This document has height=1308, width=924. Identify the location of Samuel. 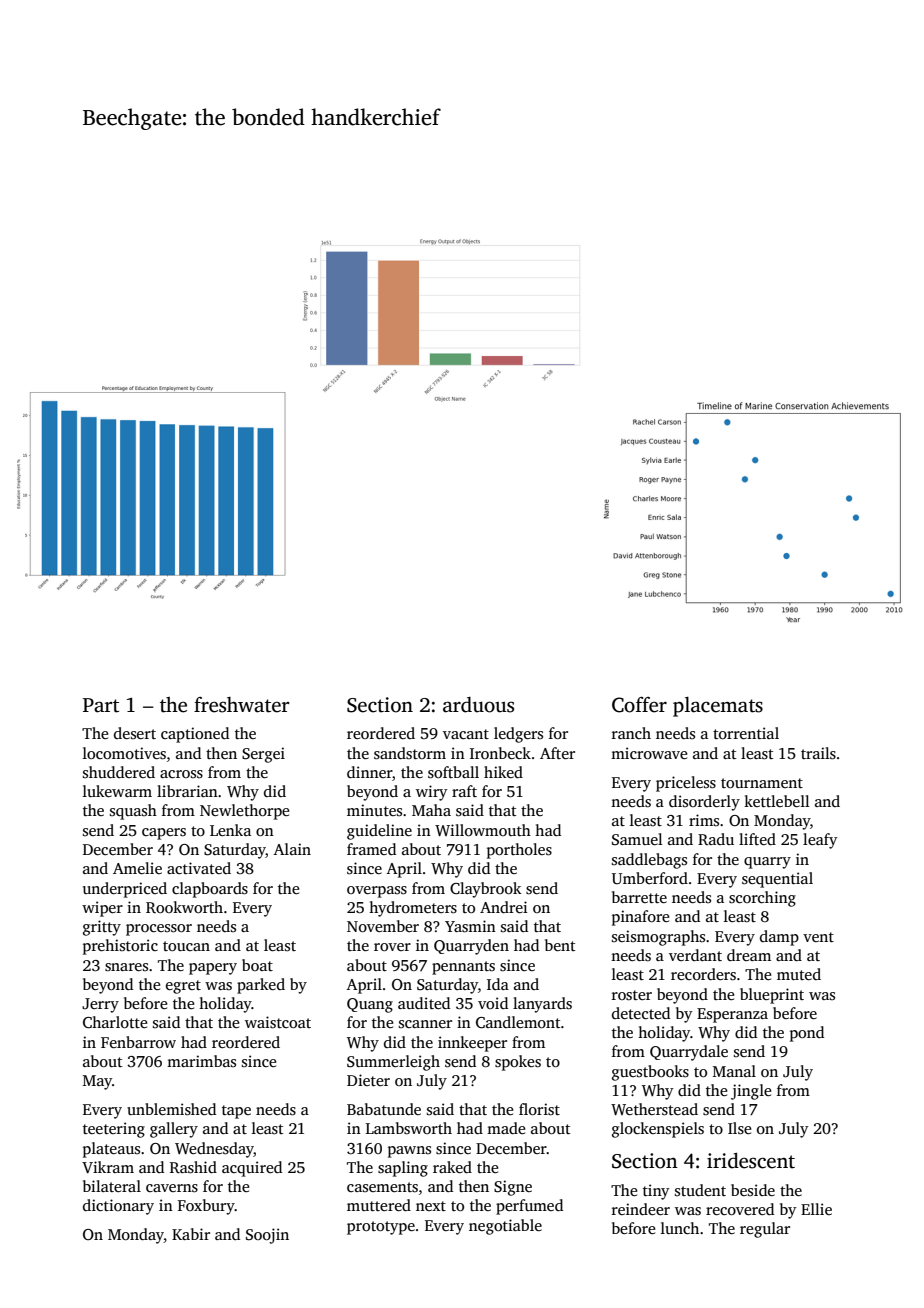
(637, 839).
